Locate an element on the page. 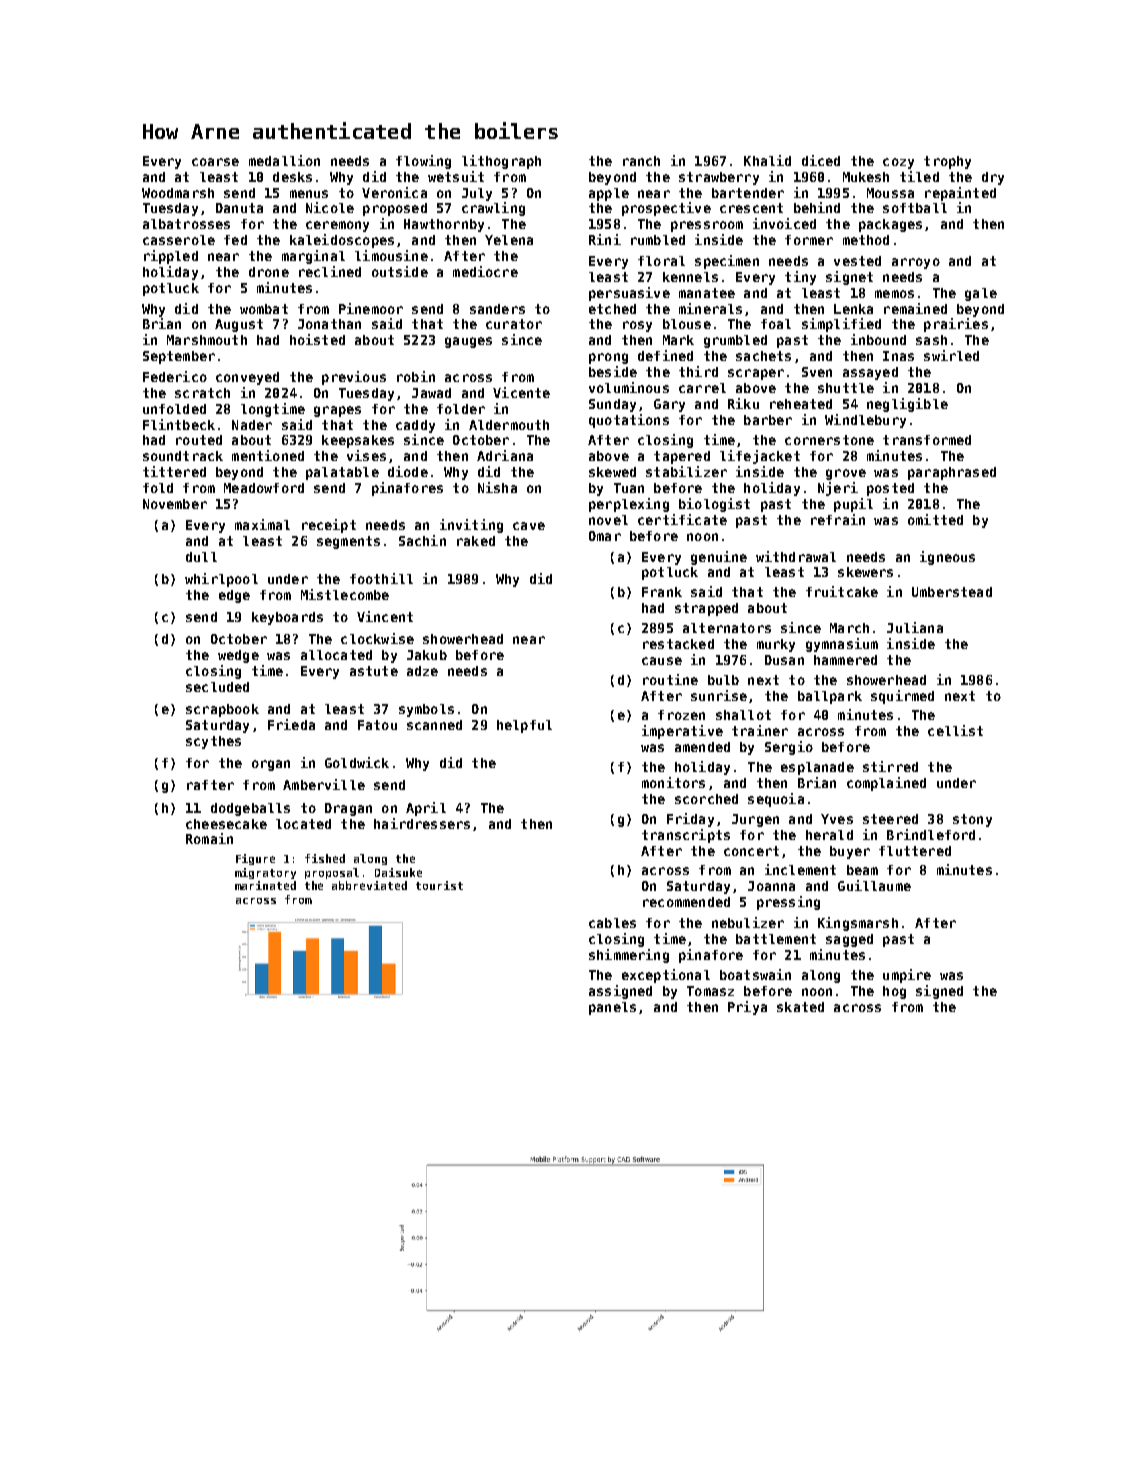 The width and height of the document is (1147, 1484). panels is located at coordinates (612, 1008).
